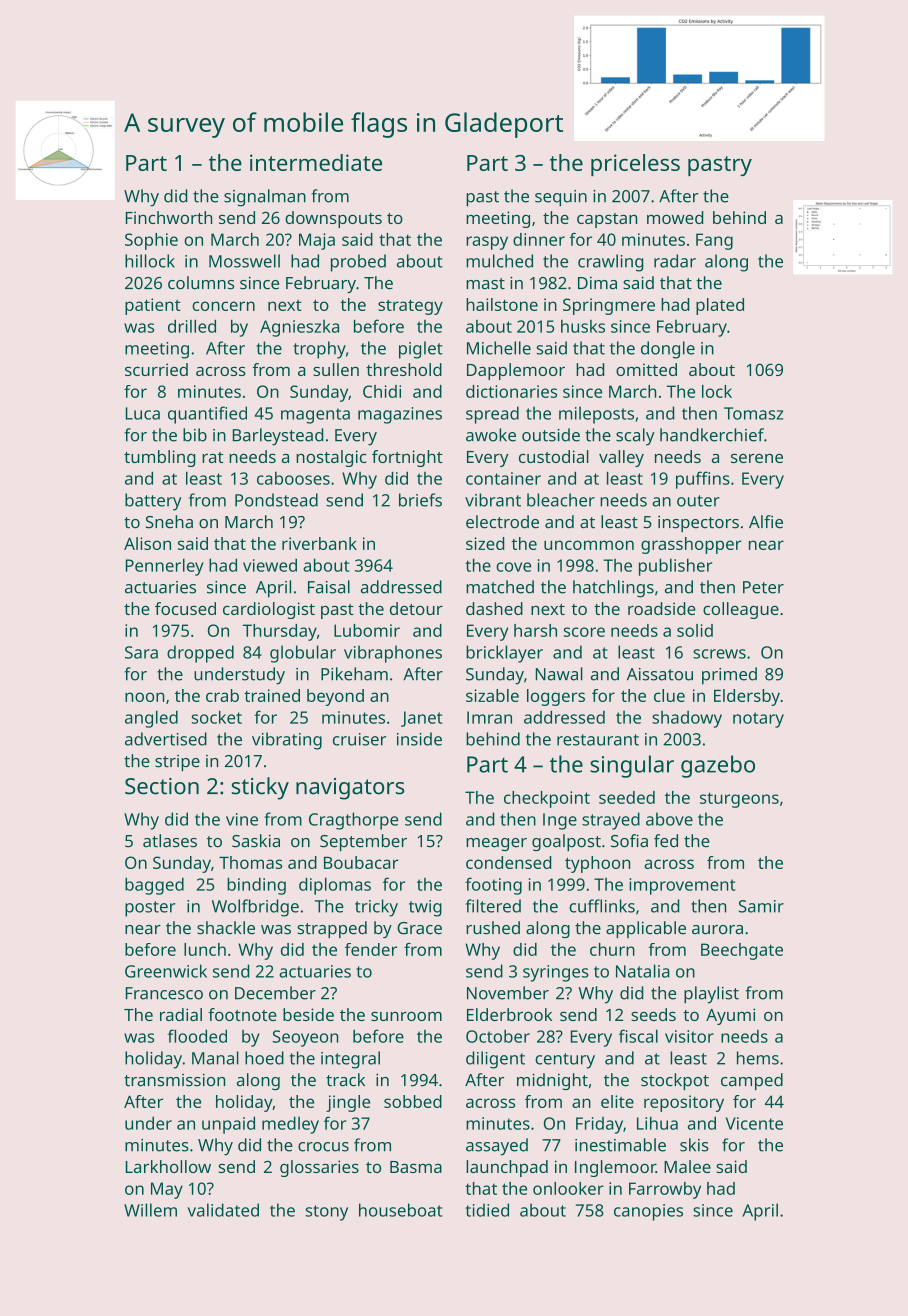 The height and width of the page is (1316, 908). What do you see at coordinates (516, 371) in the page?
I see `Dapplemoor` at bounding box center [516, 371].
